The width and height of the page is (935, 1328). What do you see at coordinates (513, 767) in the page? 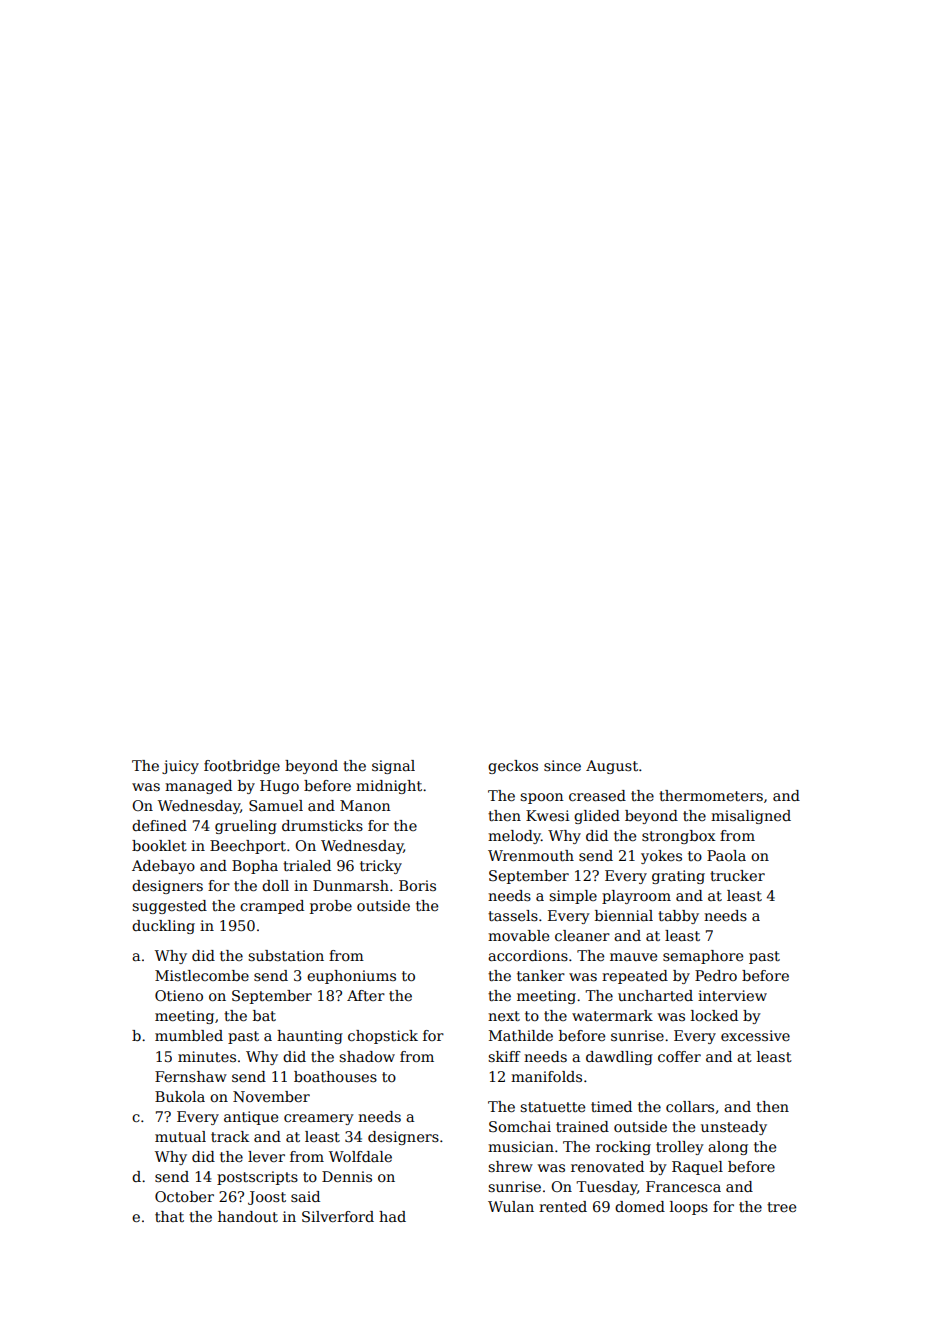
I see `geckos` at bounding box center [513, 767].
